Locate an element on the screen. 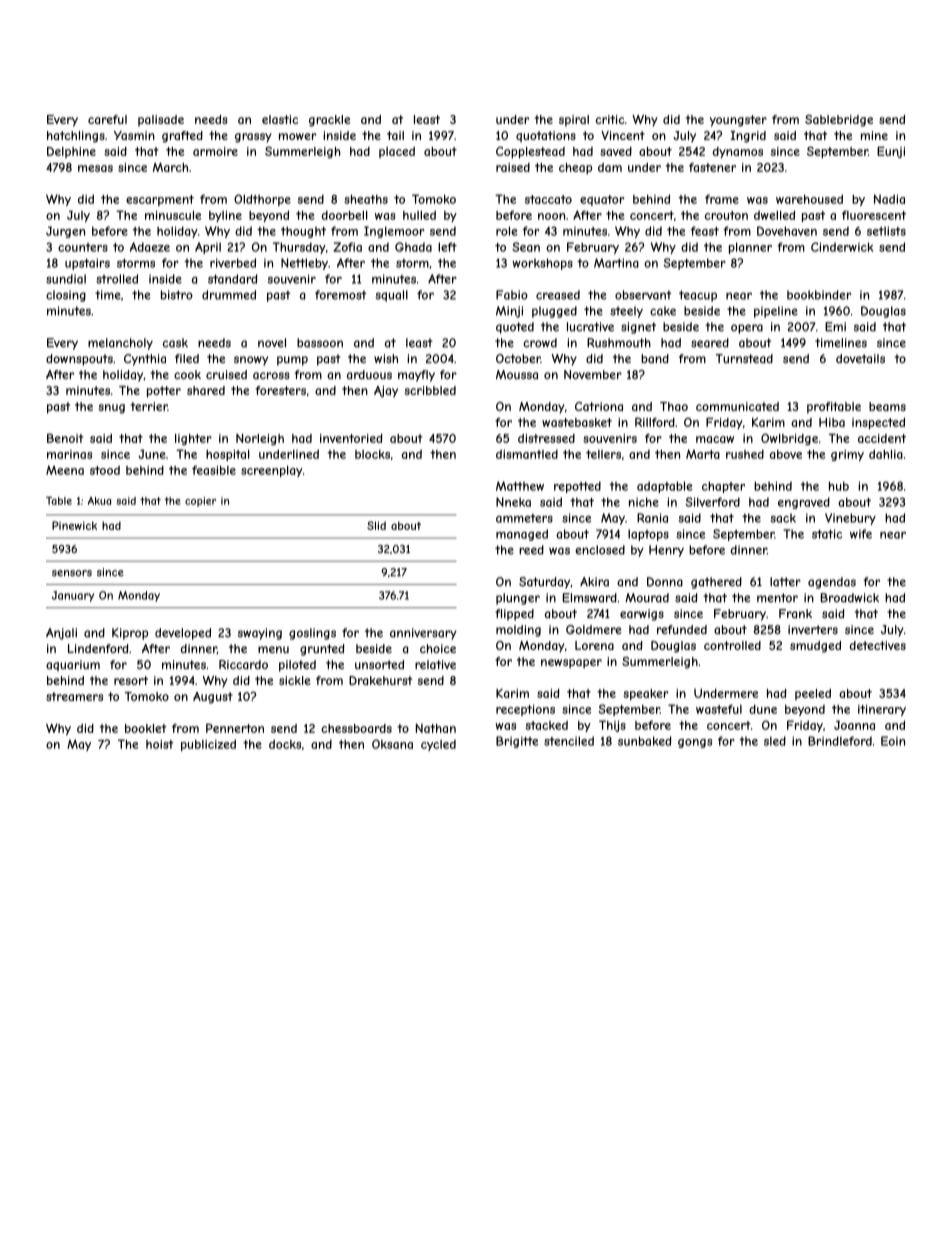 This screenshot has height=1233, width=952. screenplay is located at coordinates (271, 471).
